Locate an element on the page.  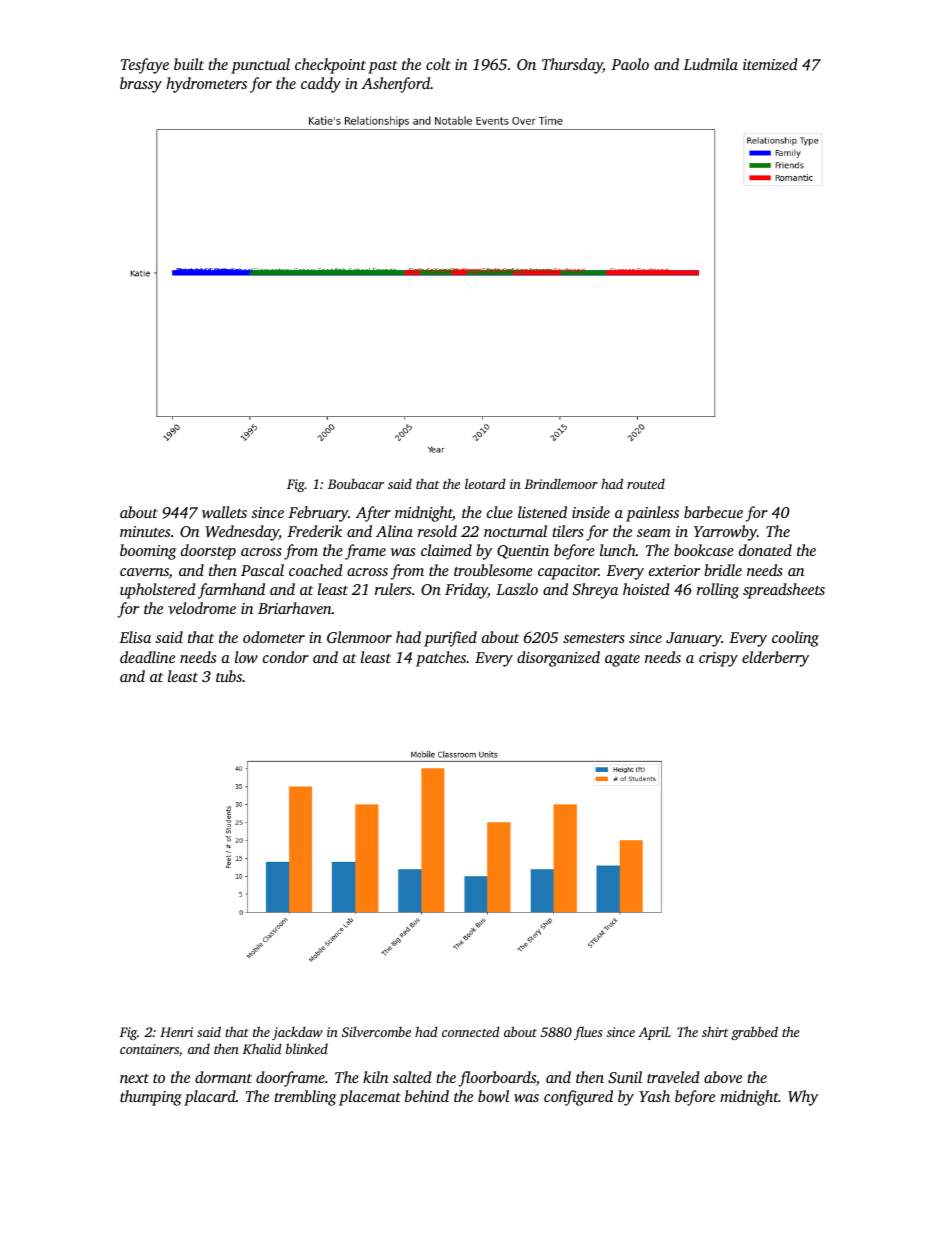
connected is located at coordinates (471, 1031).
